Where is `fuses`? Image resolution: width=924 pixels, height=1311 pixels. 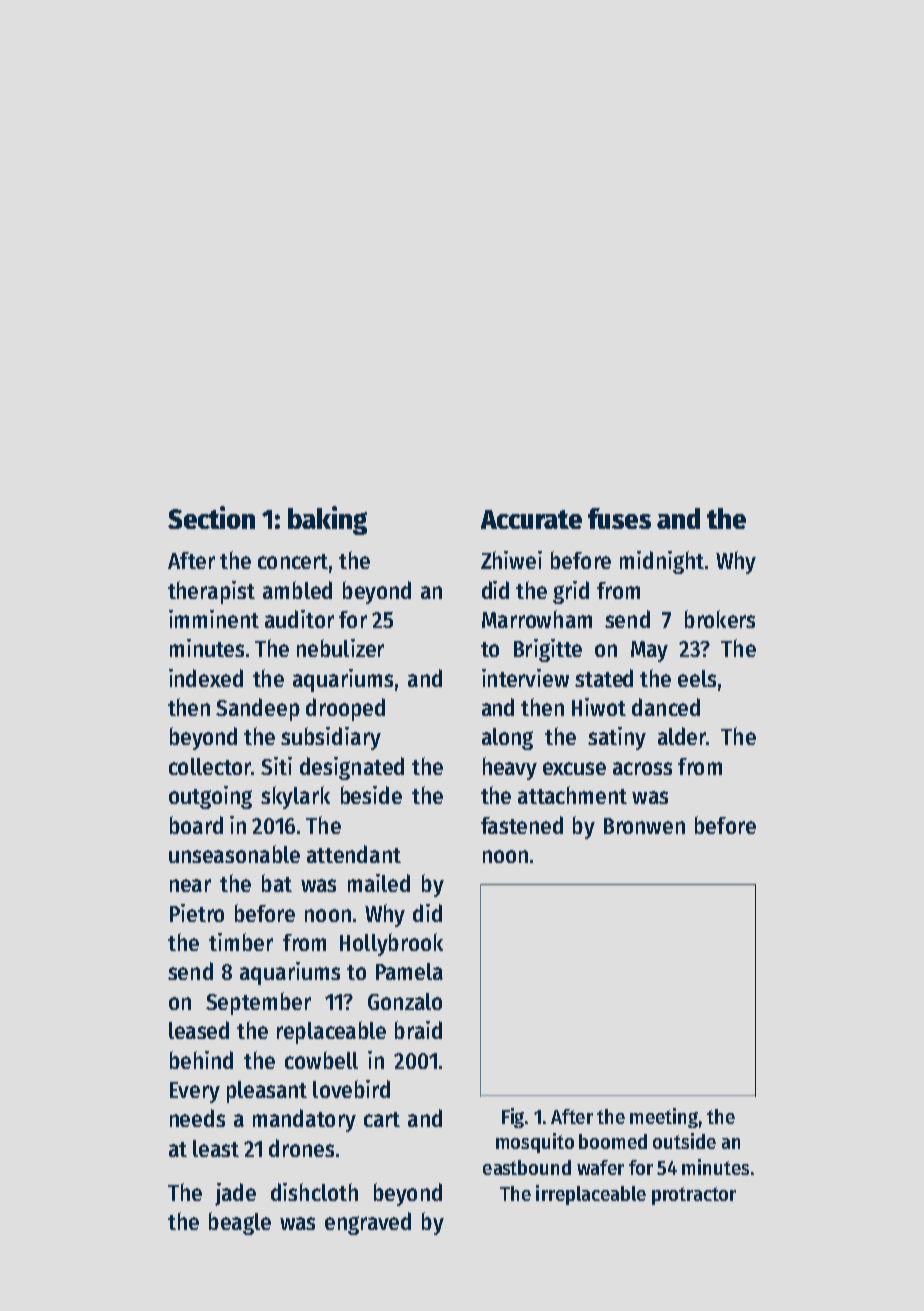 fuses is located at coordinates (619, 518).
